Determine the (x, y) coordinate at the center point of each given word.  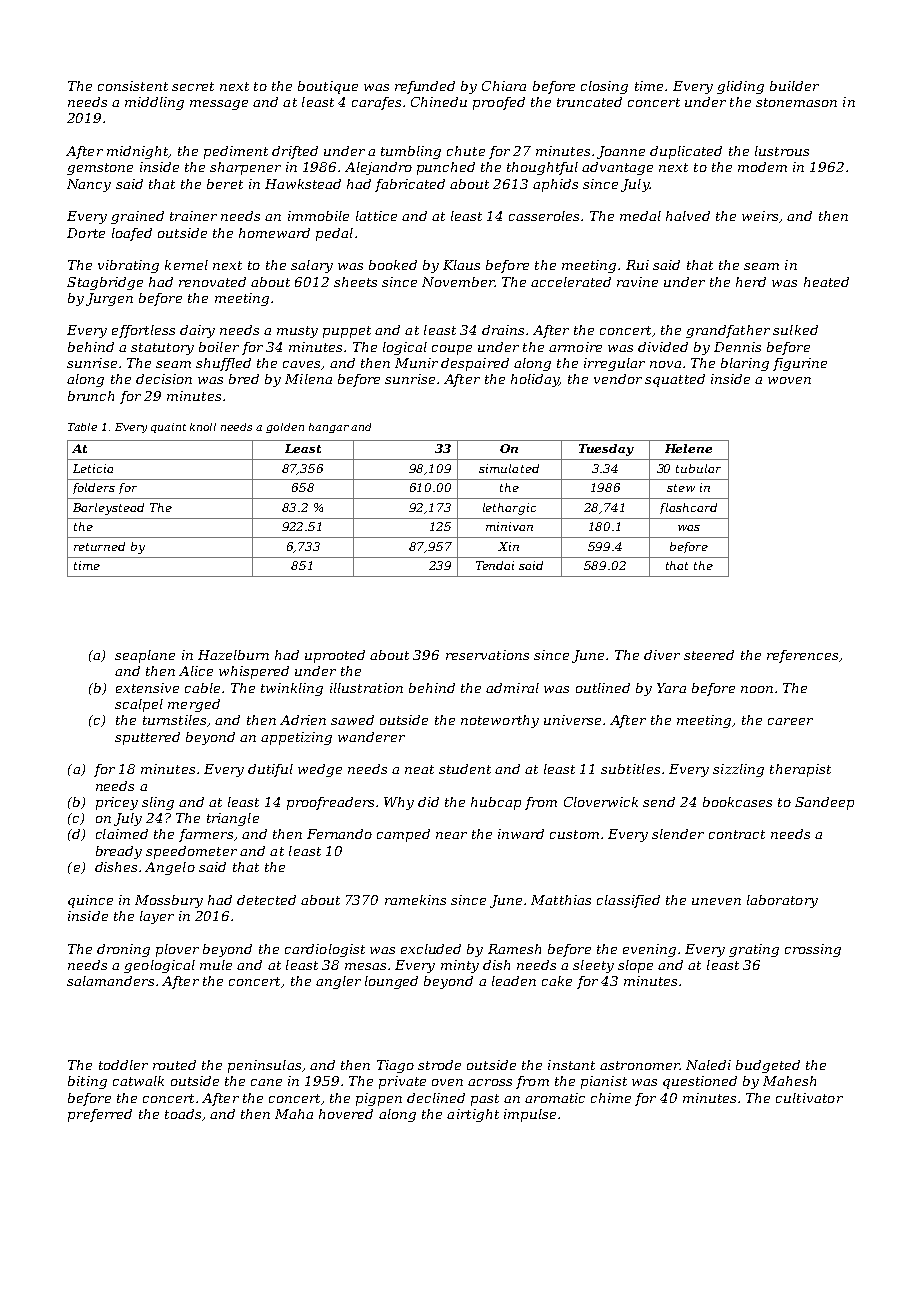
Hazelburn (233, 655)
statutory (162, 349)
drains (503, 330)
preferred (100, 1115)
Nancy (89, 185)
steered (709, 655)
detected (266, 900)
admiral (512, 688)
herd (751, 282)
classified (628, 901)
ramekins (415, 900)
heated (826, 282)
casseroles (544, 216)
